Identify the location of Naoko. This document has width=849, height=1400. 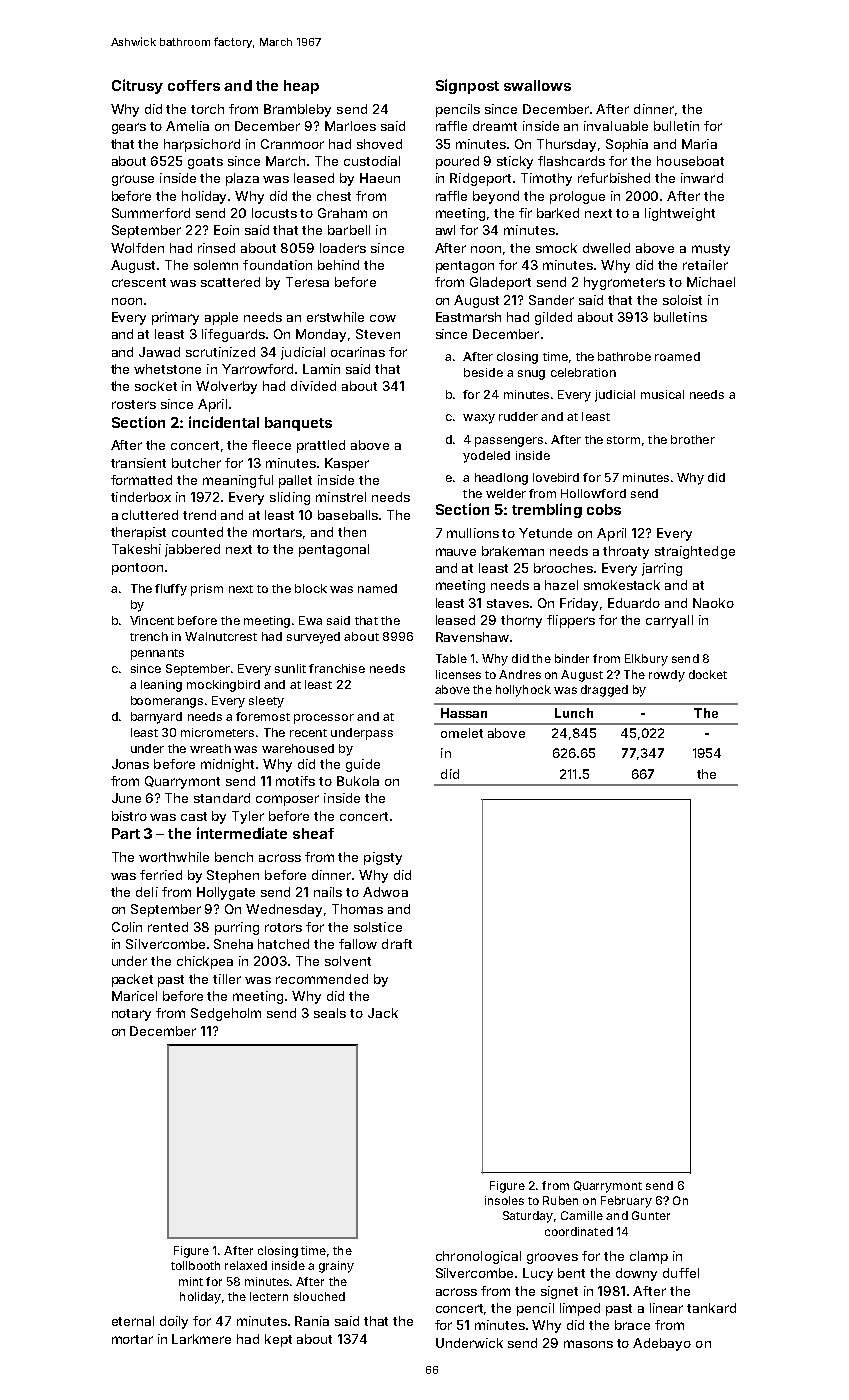
(713, 603).
